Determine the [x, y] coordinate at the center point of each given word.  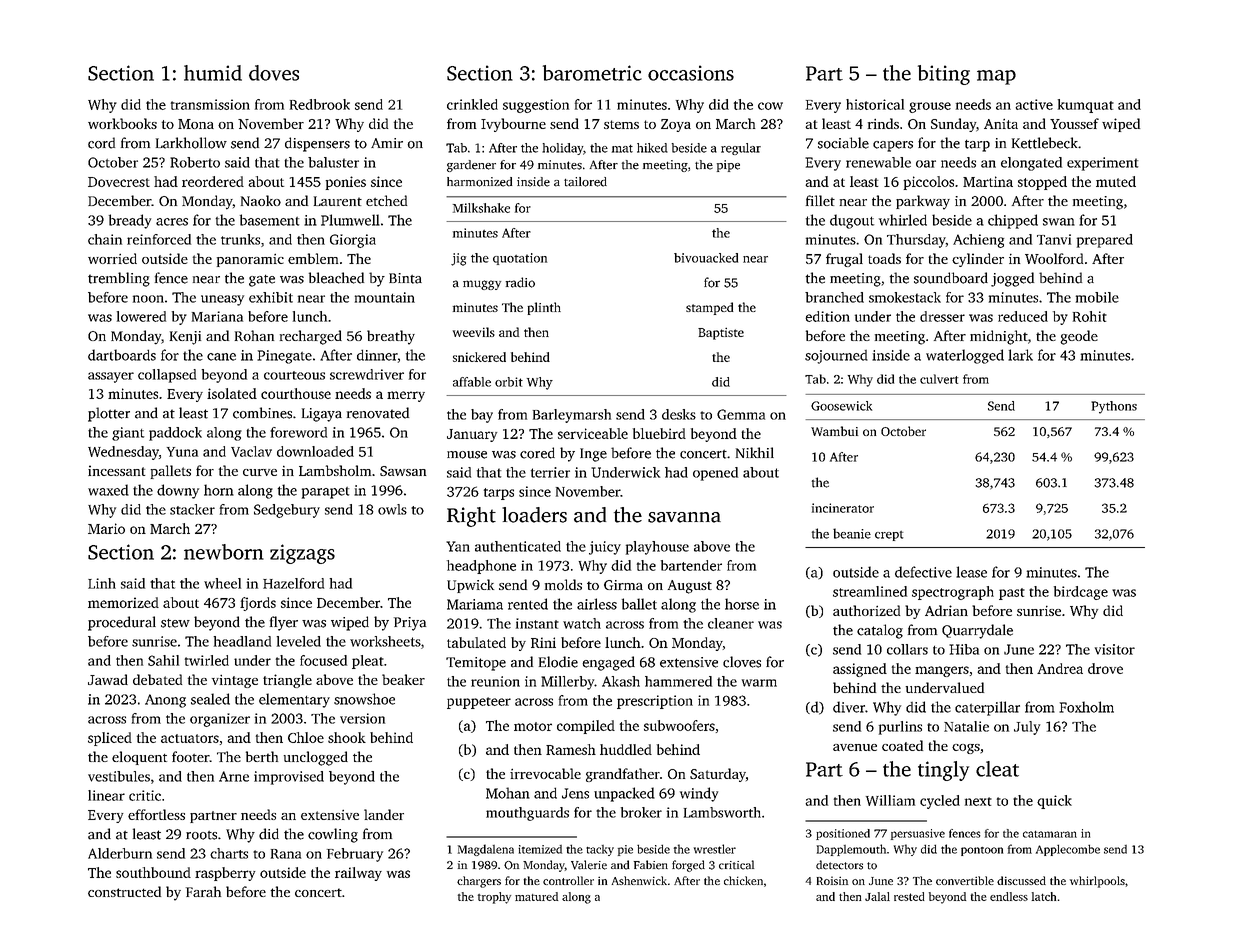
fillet [820, 200]
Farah [203, 891]
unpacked [624, 794]
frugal [844, 260]
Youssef [1074, 123]
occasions [691, 73]
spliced [110, 739]
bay [482, 416]
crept [889, 536]
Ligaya [322, 415]
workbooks [122, 123]
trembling [119, 279]
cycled [940, 802]
